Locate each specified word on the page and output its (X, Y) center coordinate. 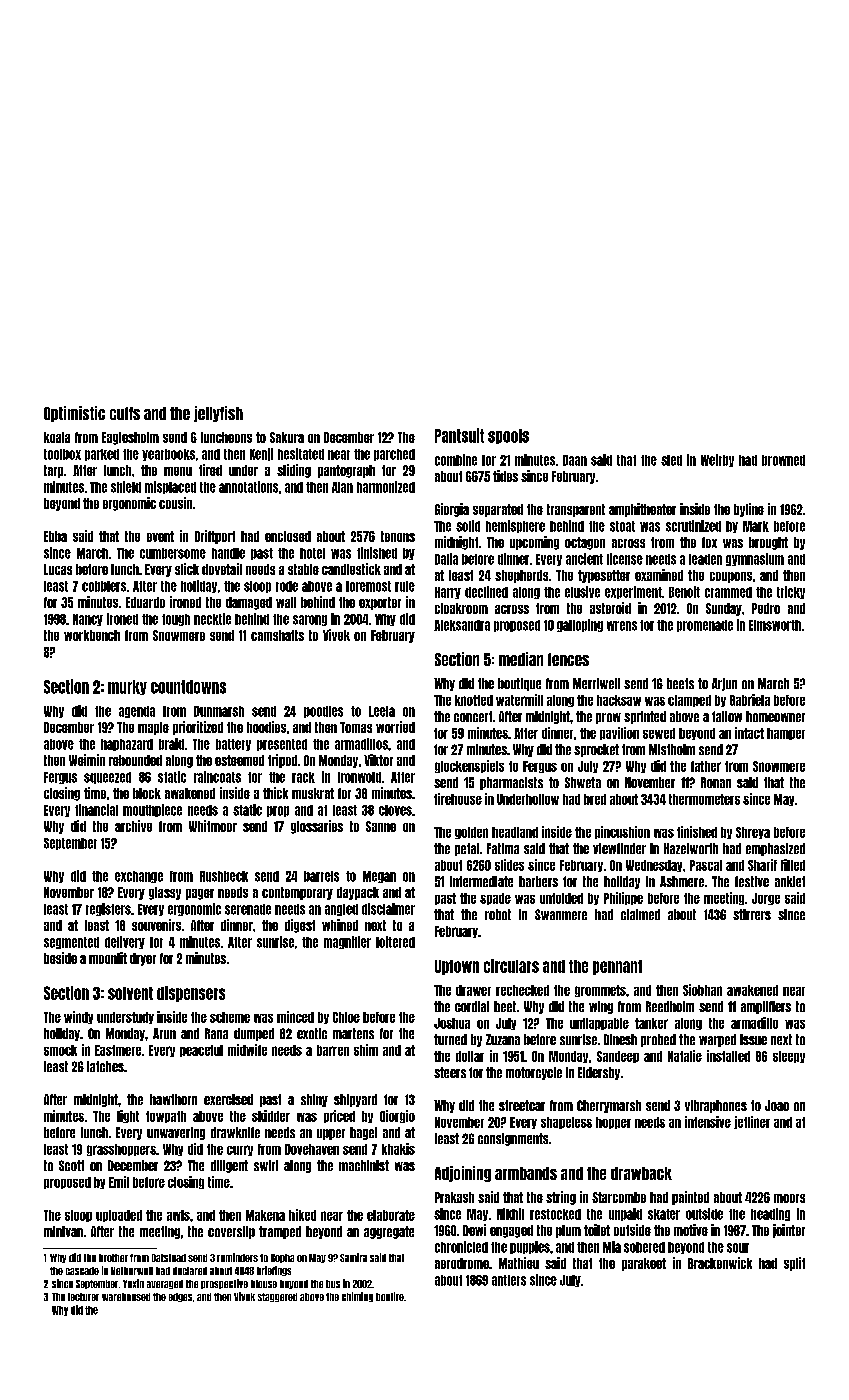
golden (471, 833)
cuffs (125, 413)
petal (467, 849)
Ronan (716, 782)
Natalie (685, 1056)
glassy (165, 893)
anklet (790, 881)
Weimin (87, 760)
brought (768, 543)
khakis (398, 1149)
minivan (63, 1231)
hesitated (301, 454)
